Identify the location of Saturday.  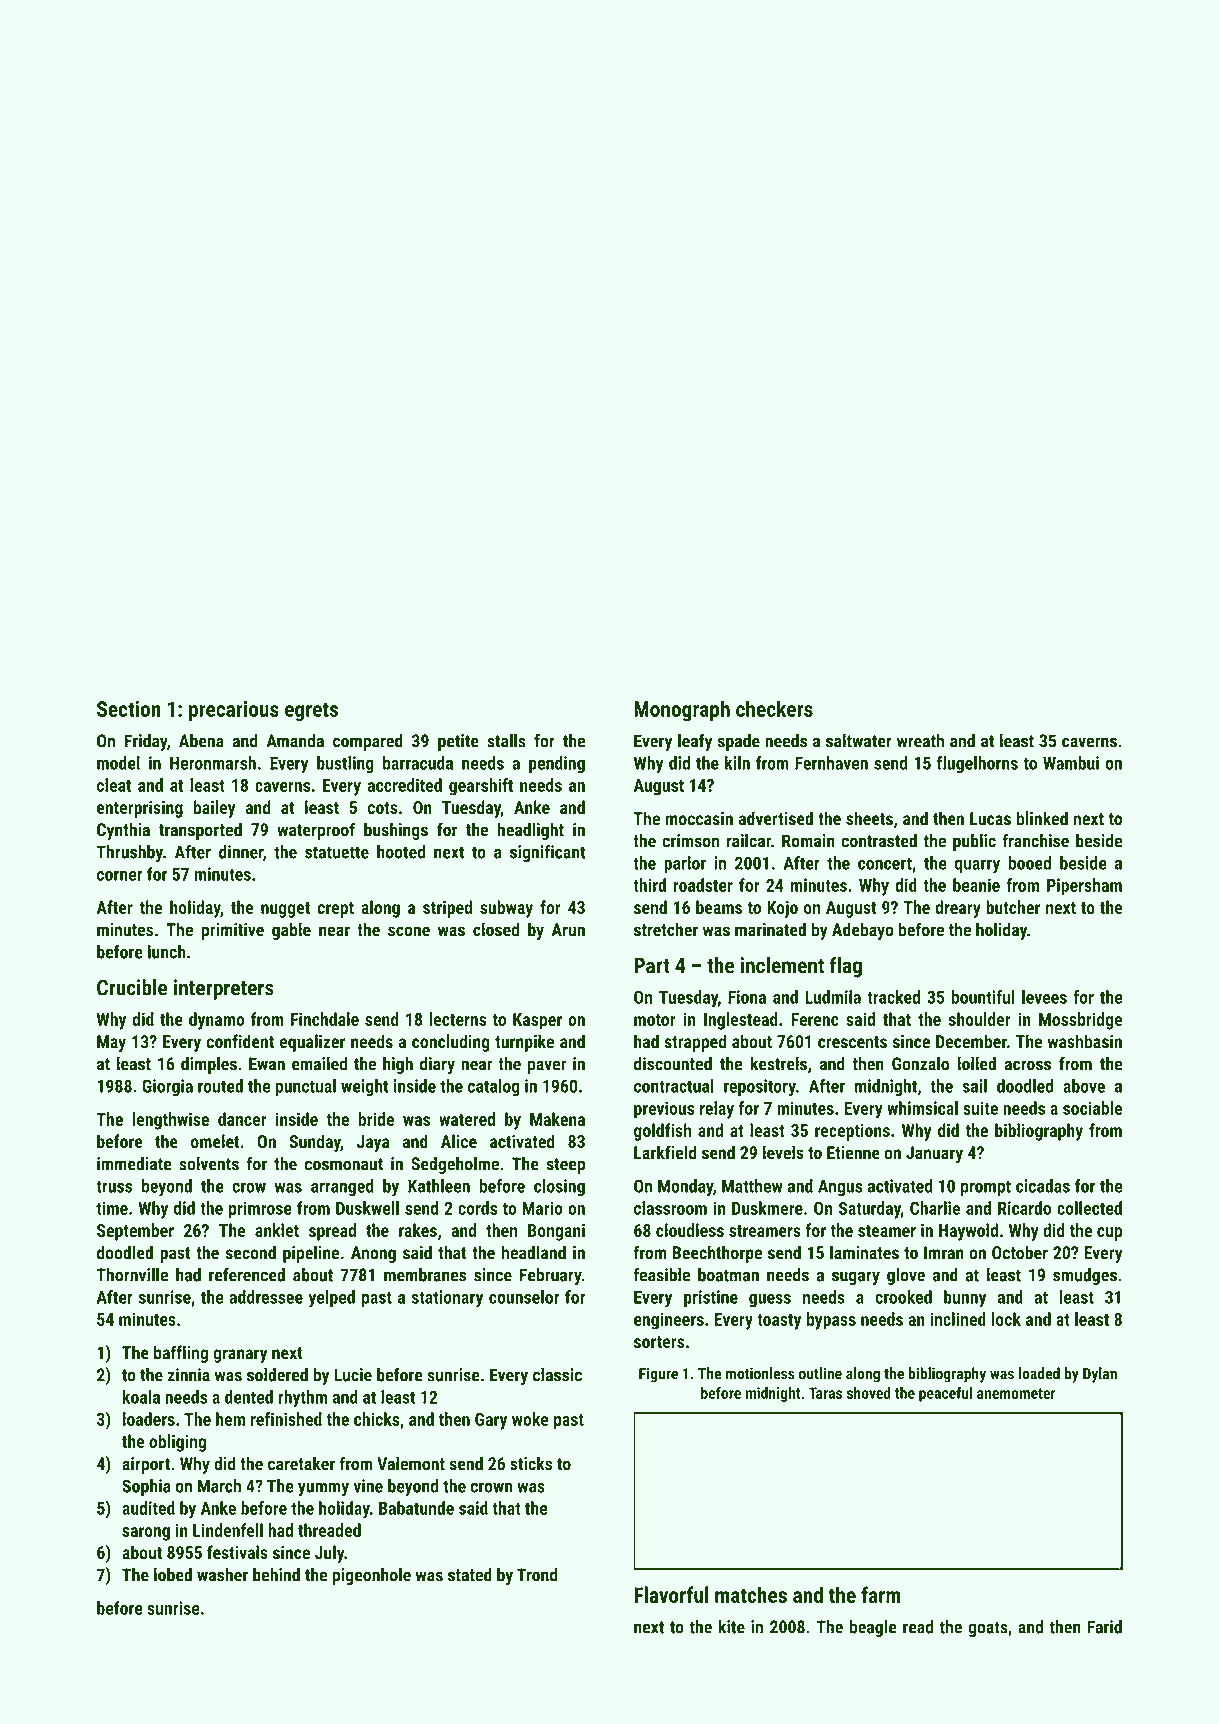
(870, 1210).
